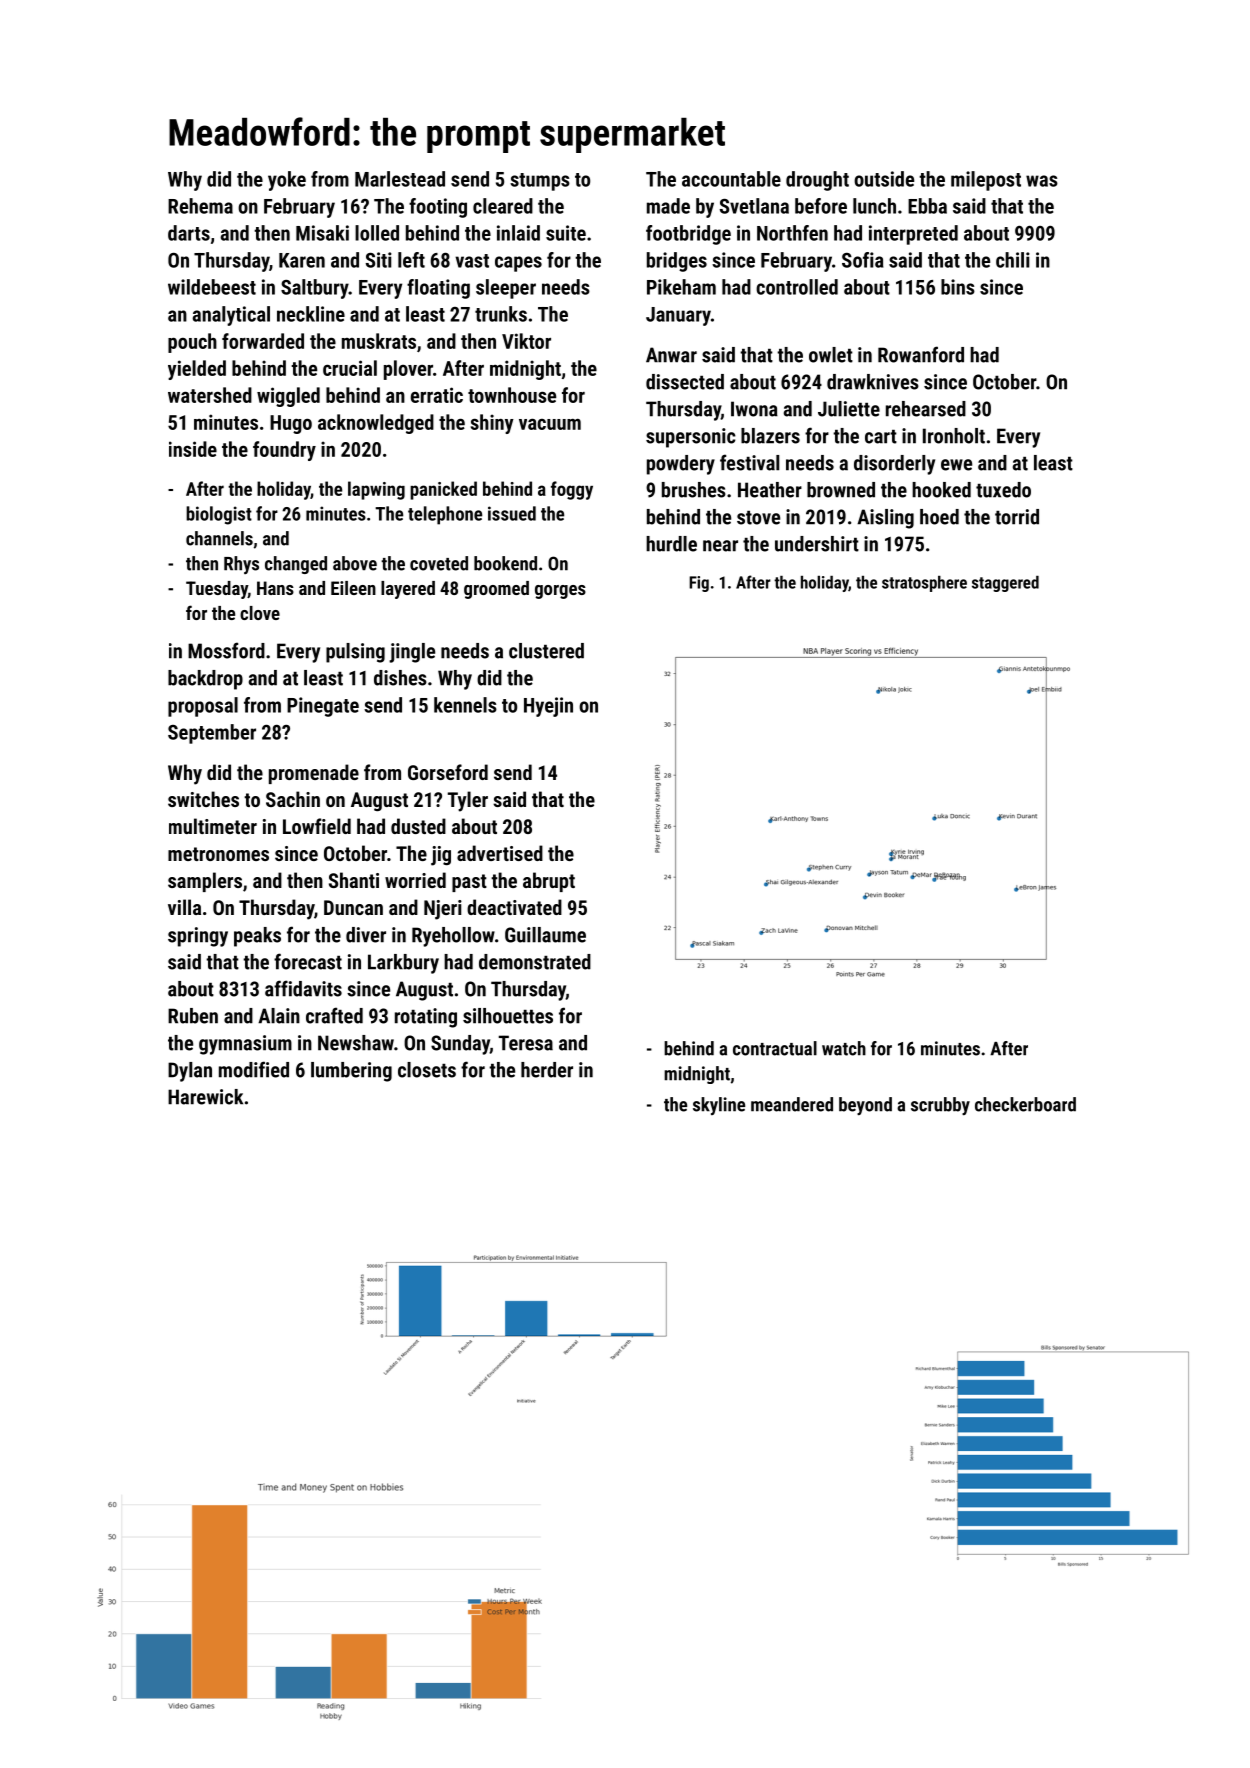 The image size is (1250, 1768). What do you see at coordinates (550, 424) in the screenshot?
I see `vacuum` at bounding box center [550, 424].
